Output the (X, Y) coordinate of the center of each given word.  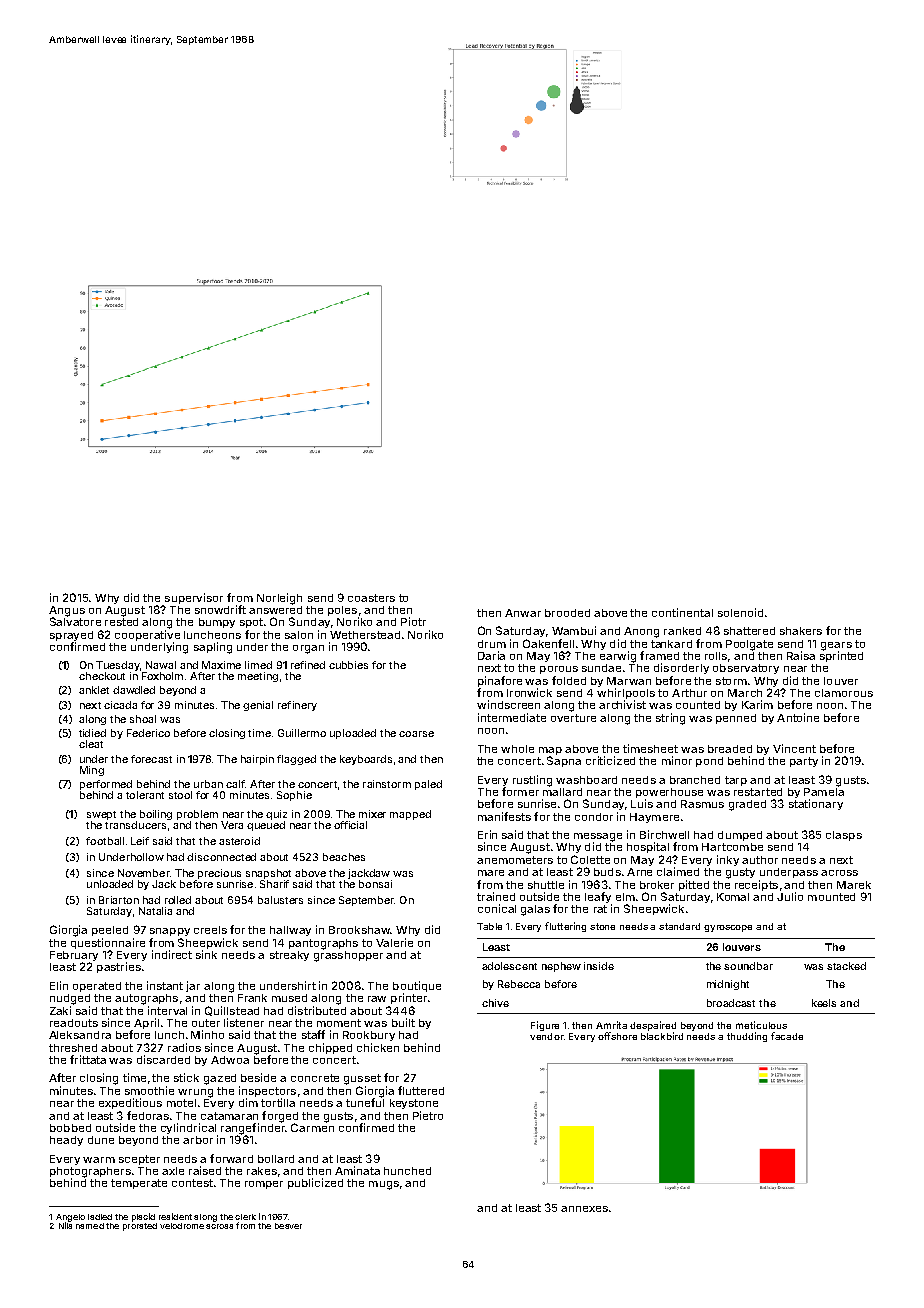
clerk (245, 1217)
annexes (584, 1209)
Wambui (574, 630)
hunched (407, 1171)
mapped (410, 815)
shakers (801, 631)
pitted (694, 885)
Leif (140, 841)
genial (258, 706)
